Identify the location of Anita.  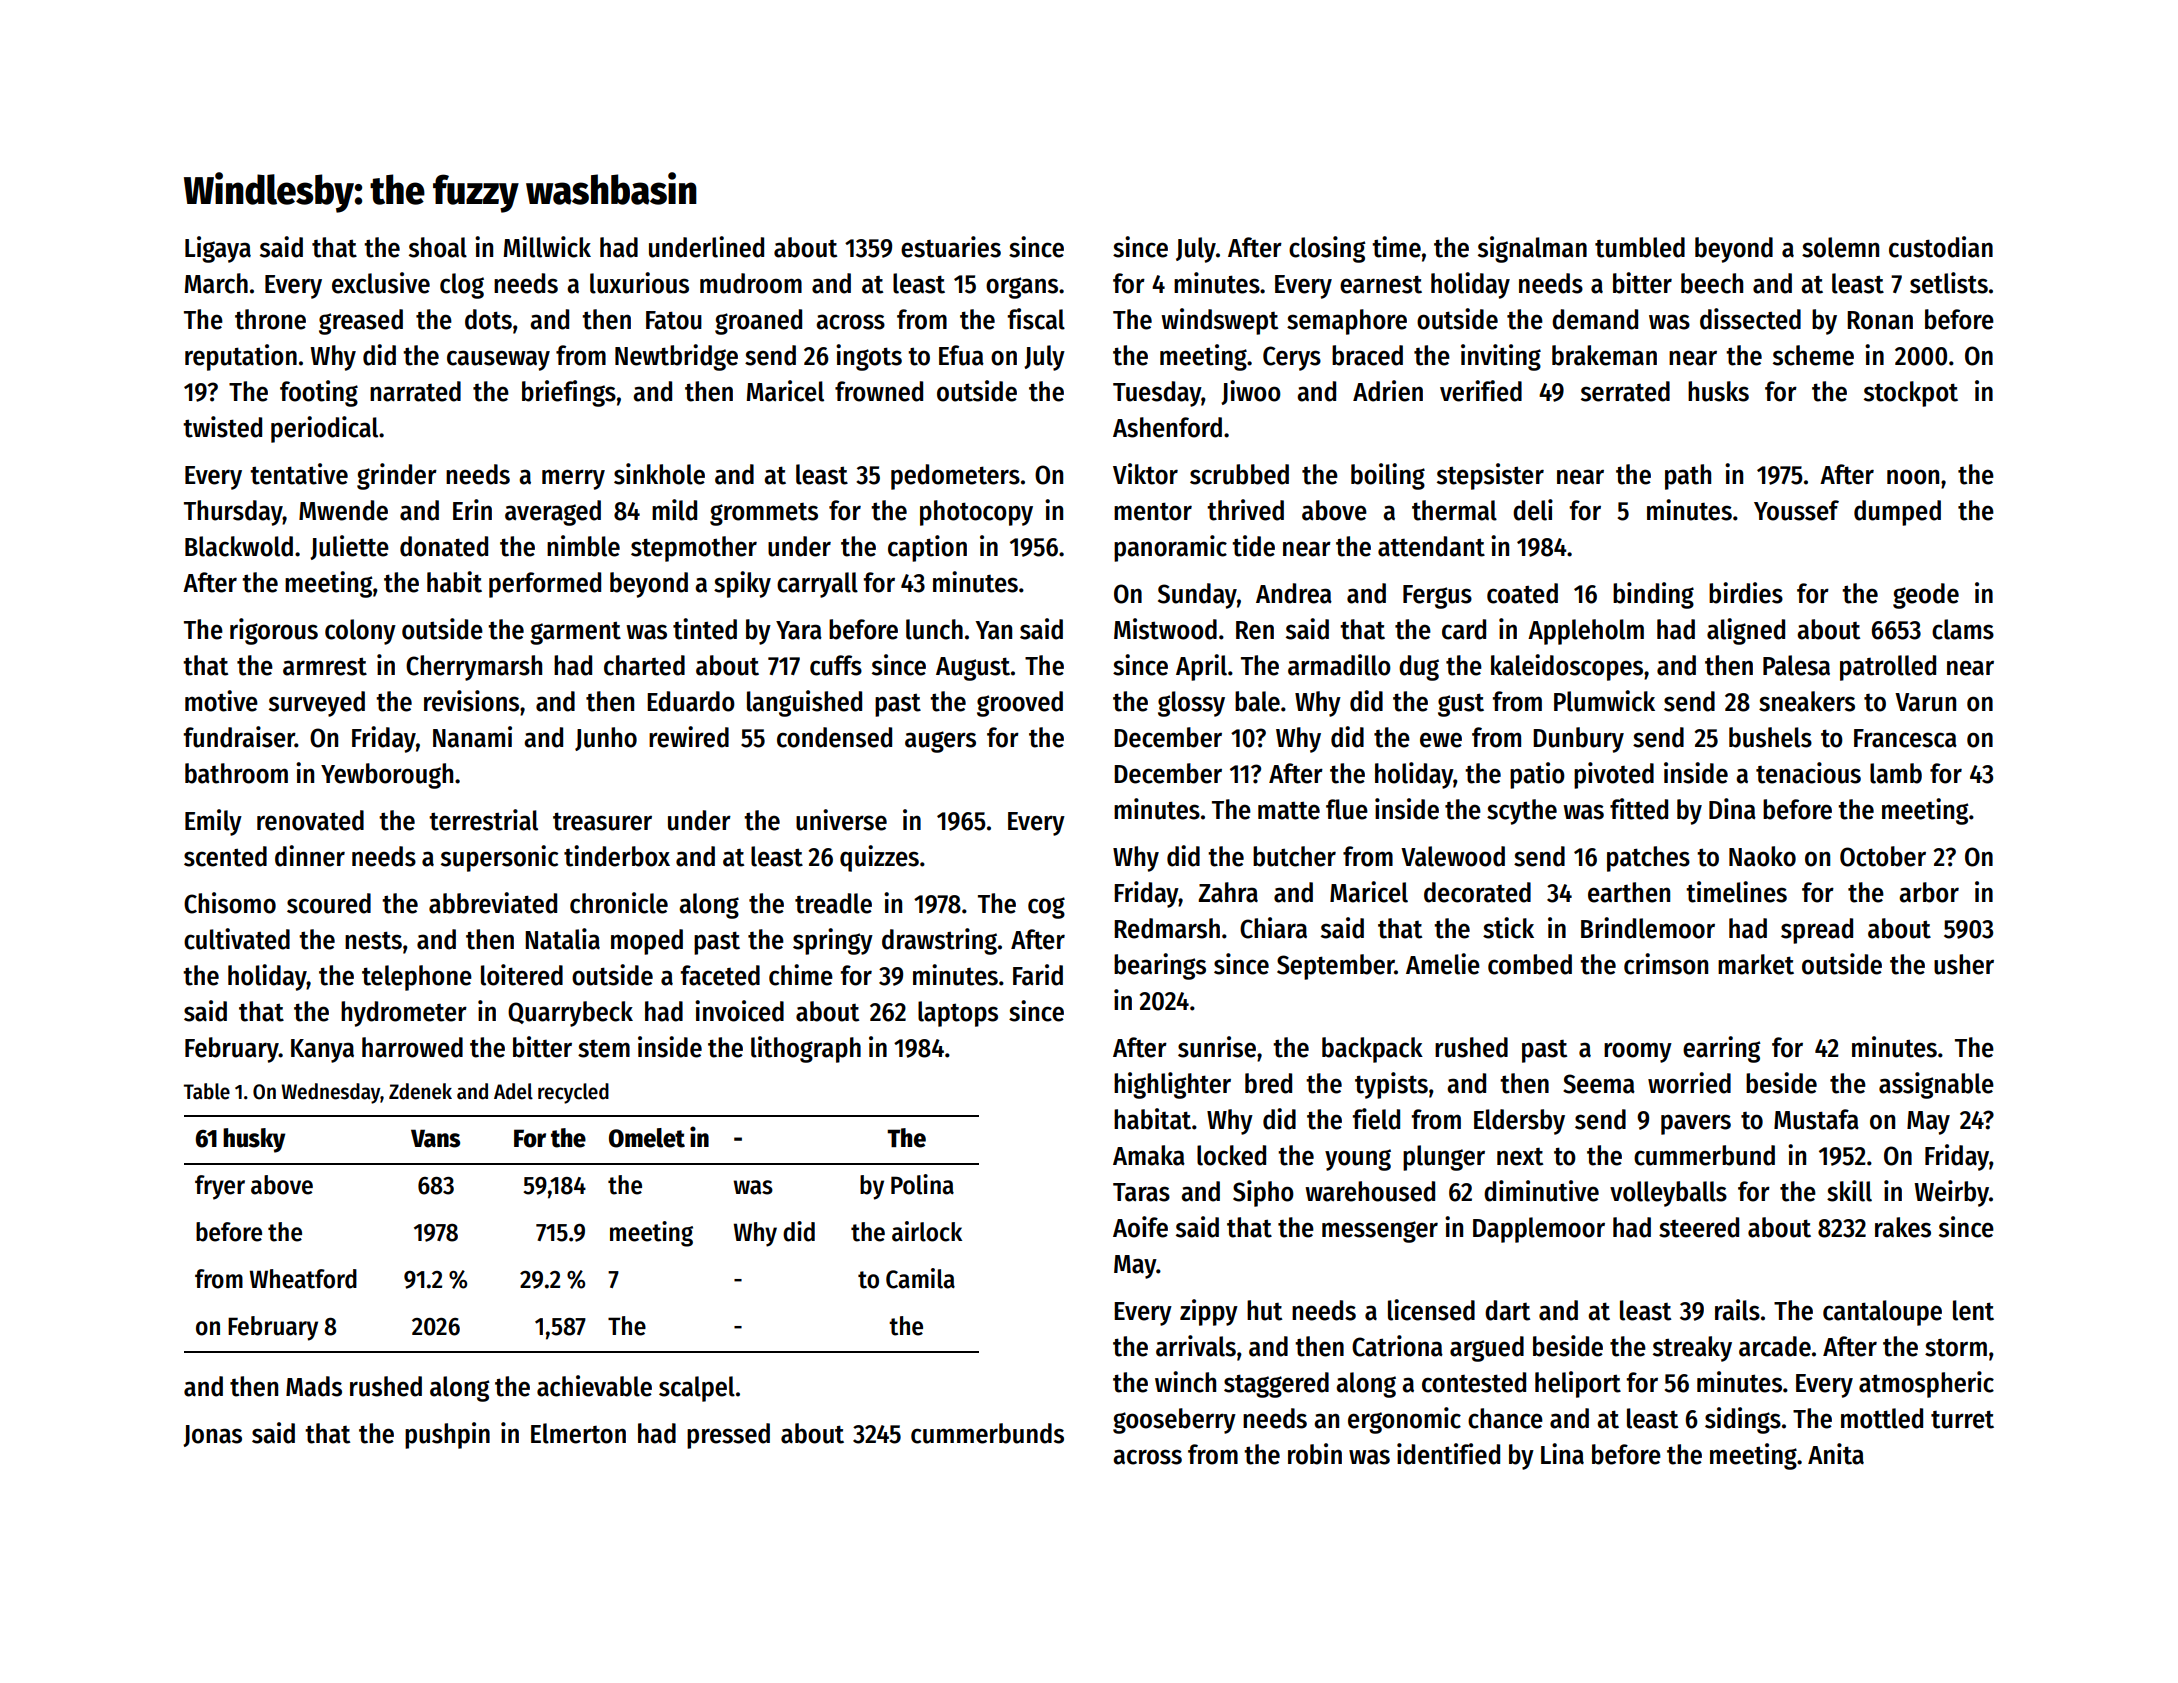
(1836, 1454).
